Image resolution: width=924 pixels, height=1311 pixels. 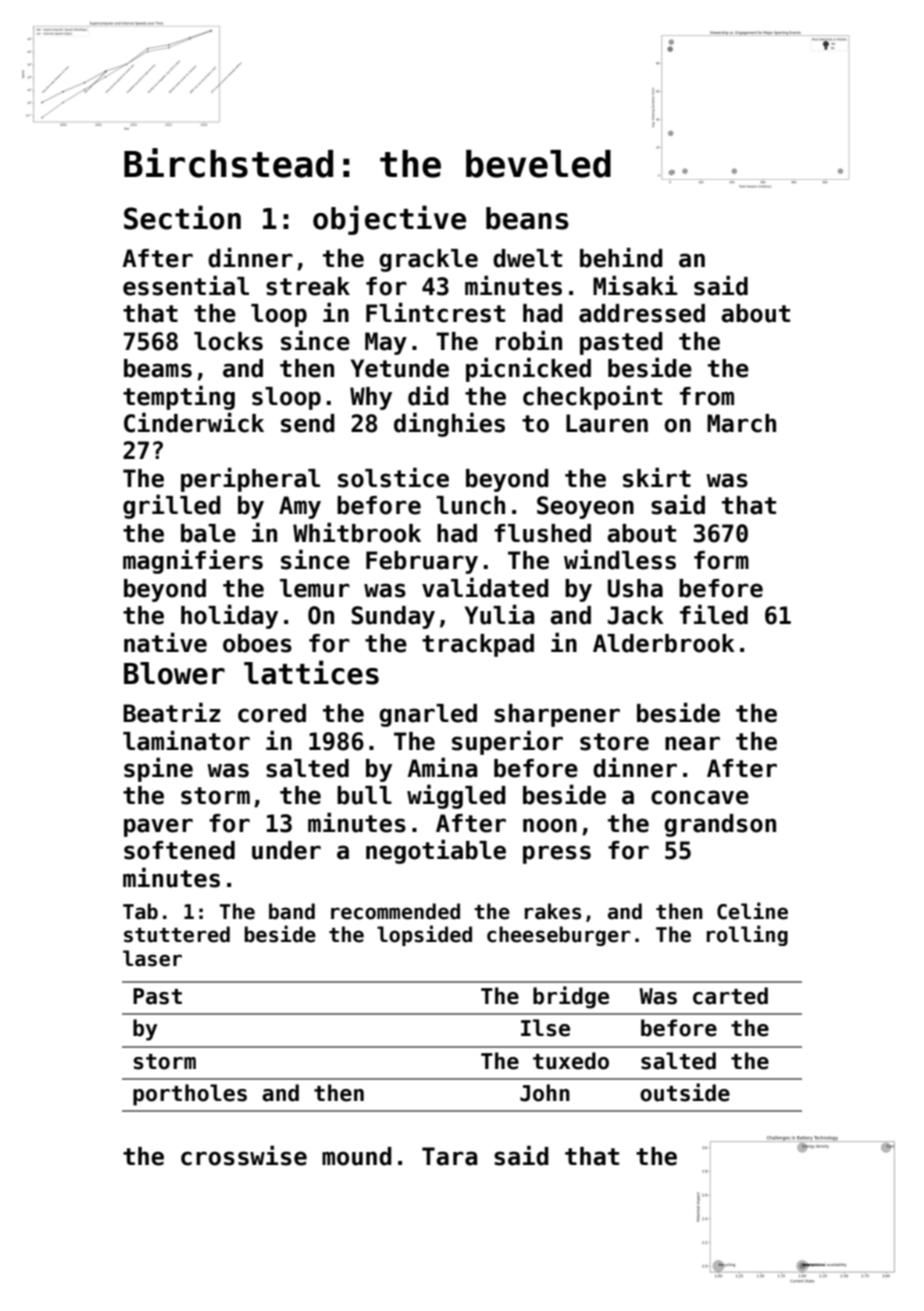 What do you see at coordinates (585, 507) in the screenshot?
I see `Seoyeon` at bounding box center [585, 507].
